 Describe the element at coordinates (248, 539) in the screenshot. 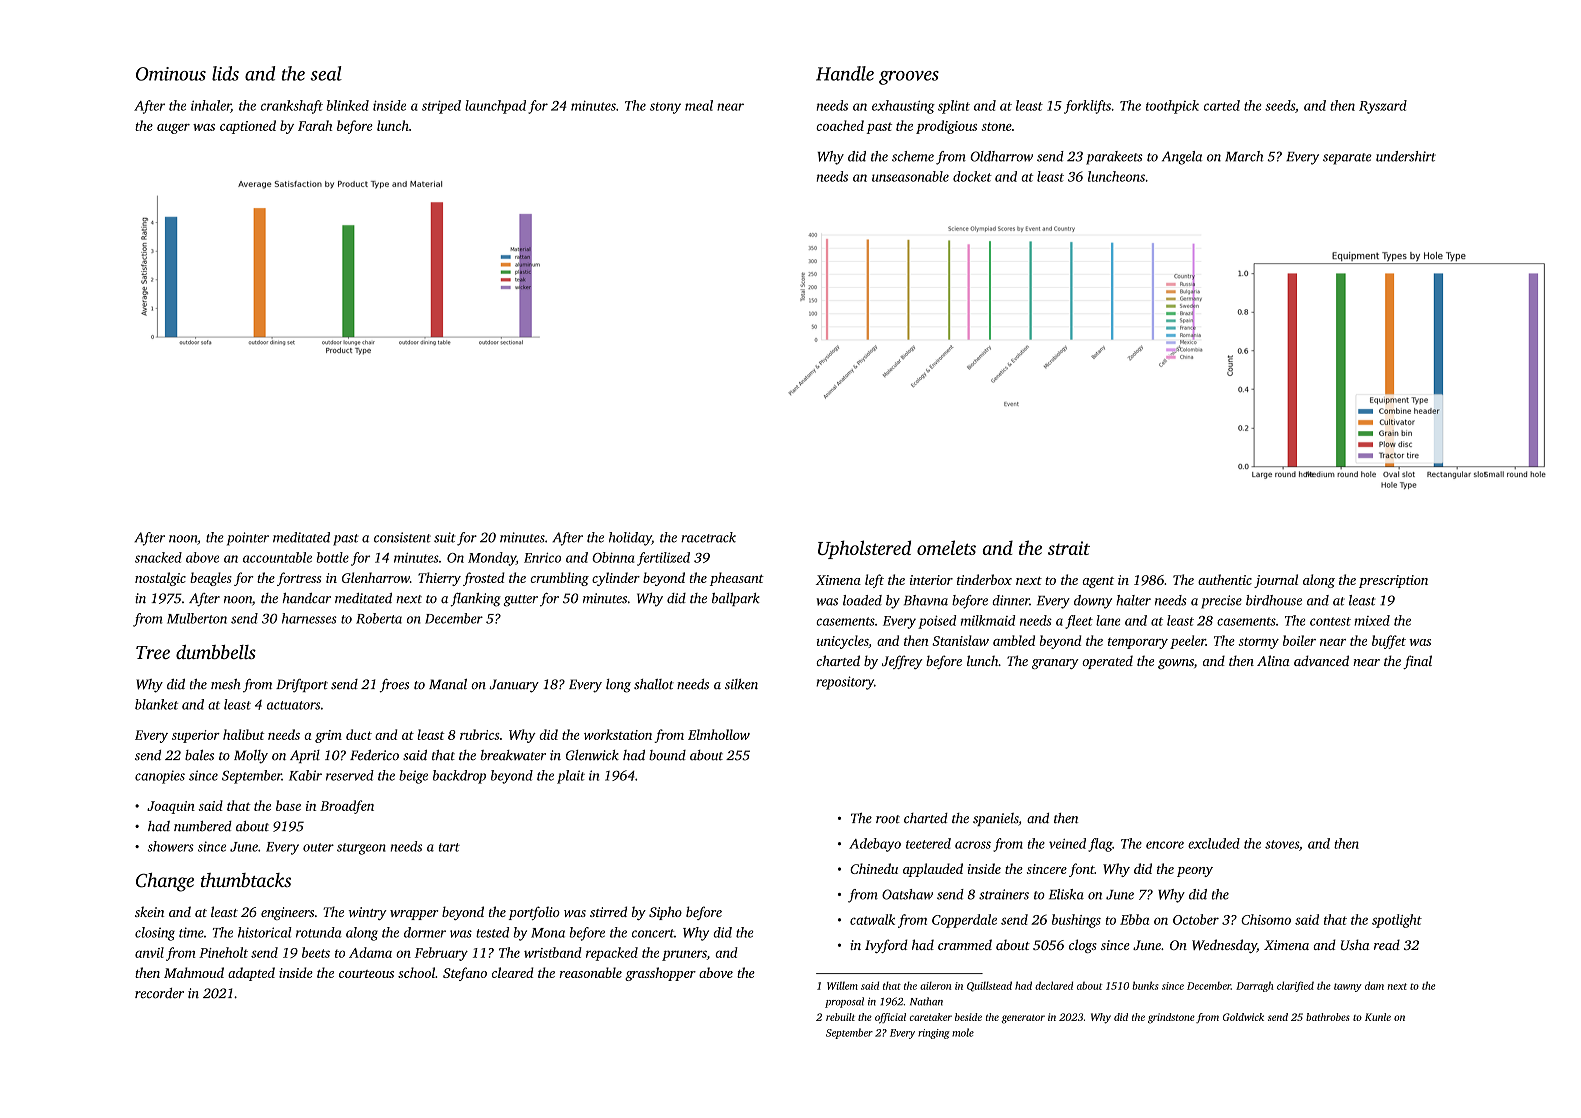

I see `pointer` at that location.
